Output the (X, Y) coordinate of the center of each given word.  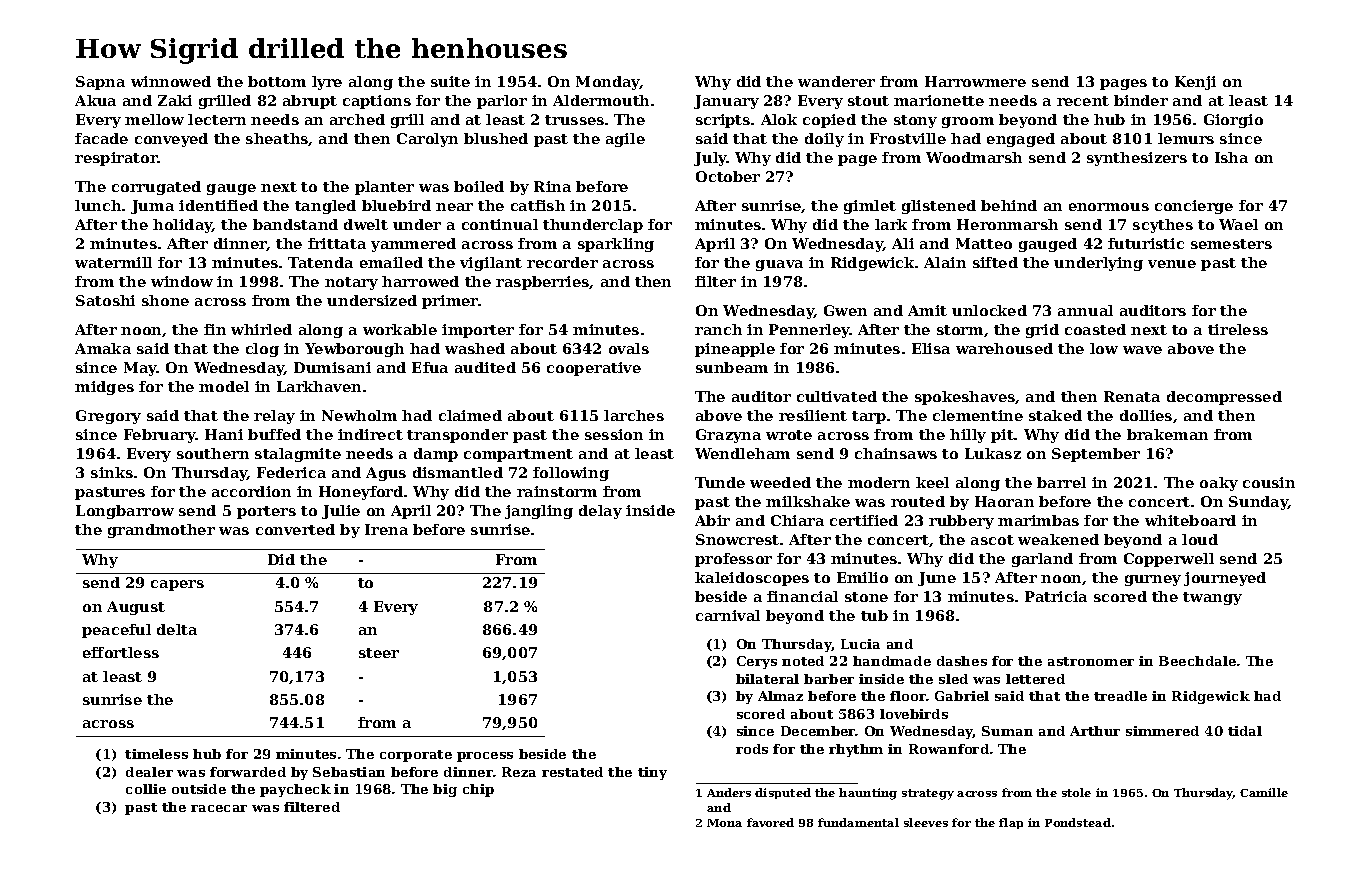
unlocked (989, 310)
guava (779, 265)
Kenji (1195, 83)
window (182, 281)
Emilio (862, 577)
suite (450, 81)
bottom (277, 81)
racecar (219, 808)
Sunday (1258, 503)
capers (177, 585)
